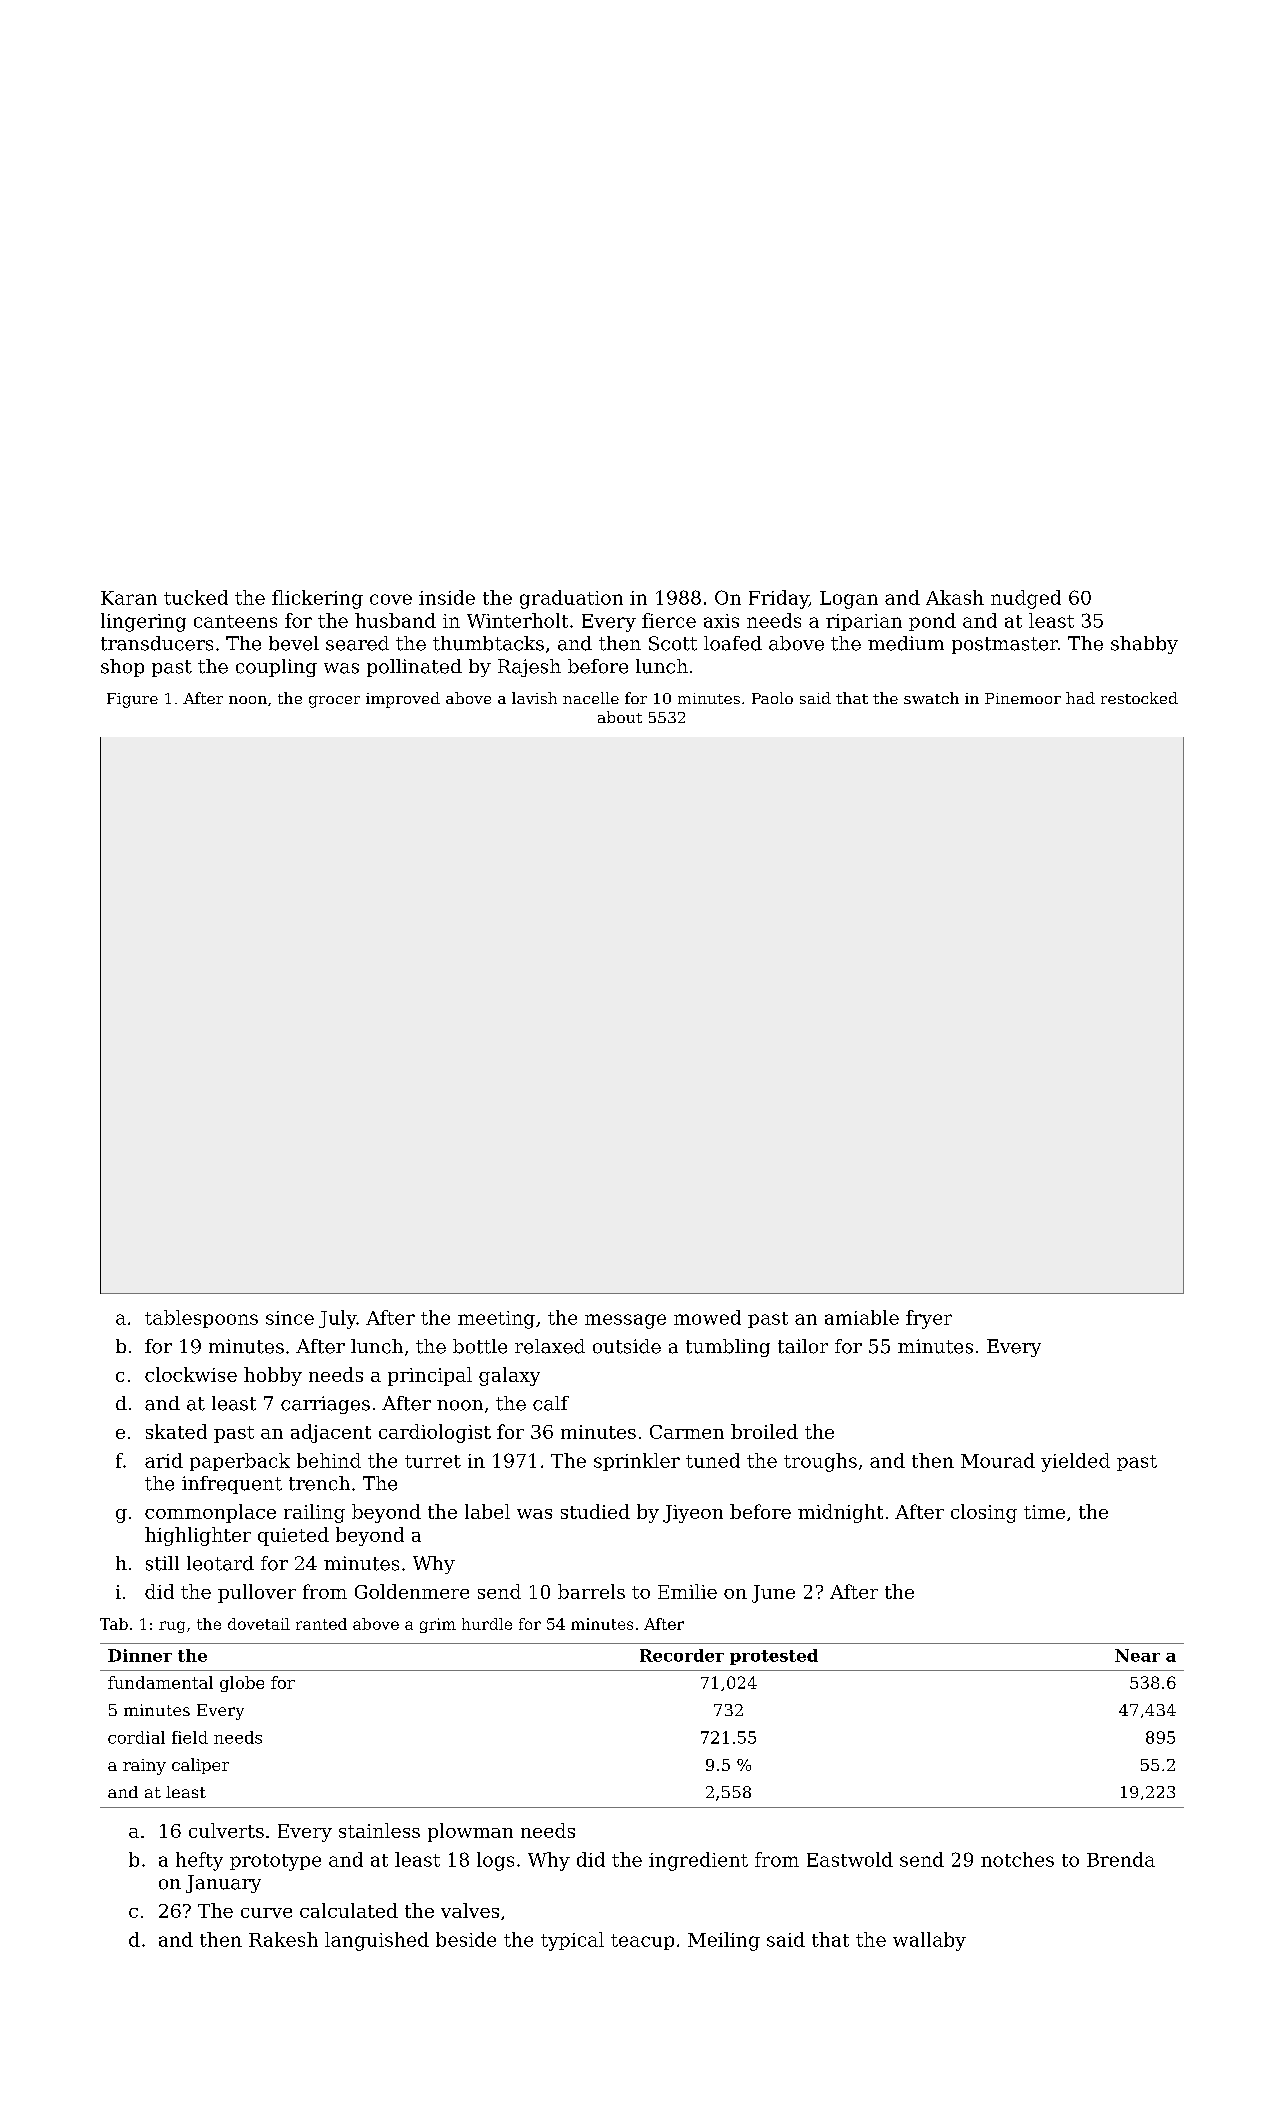 The width and height of the page is (1284, 2115). What do you see at coordinates (290, 1318) in the page?
I see `since` at bounding box center [290, 1318].
